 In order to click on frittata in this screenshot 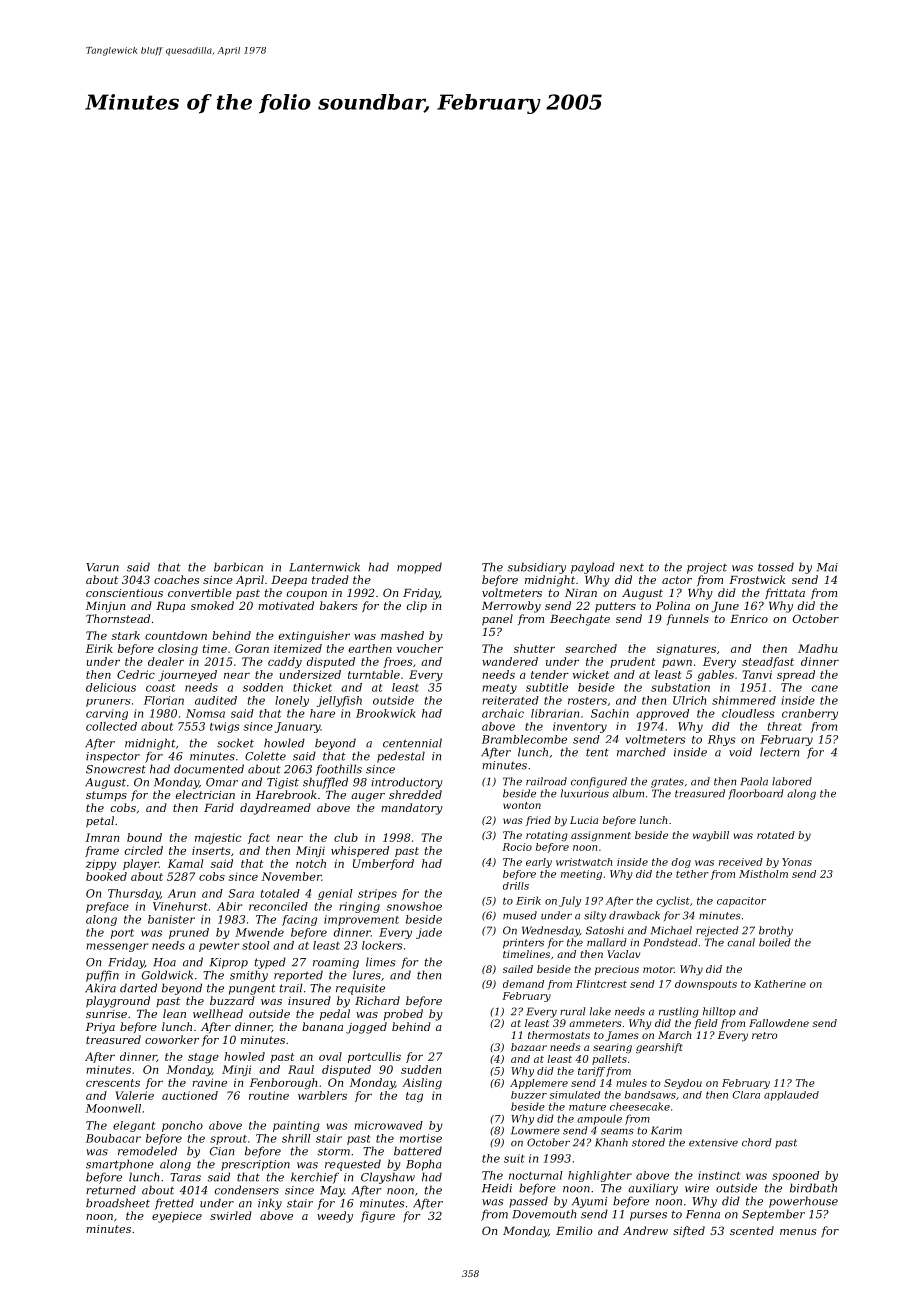, I will do `click(785, 593)`.
